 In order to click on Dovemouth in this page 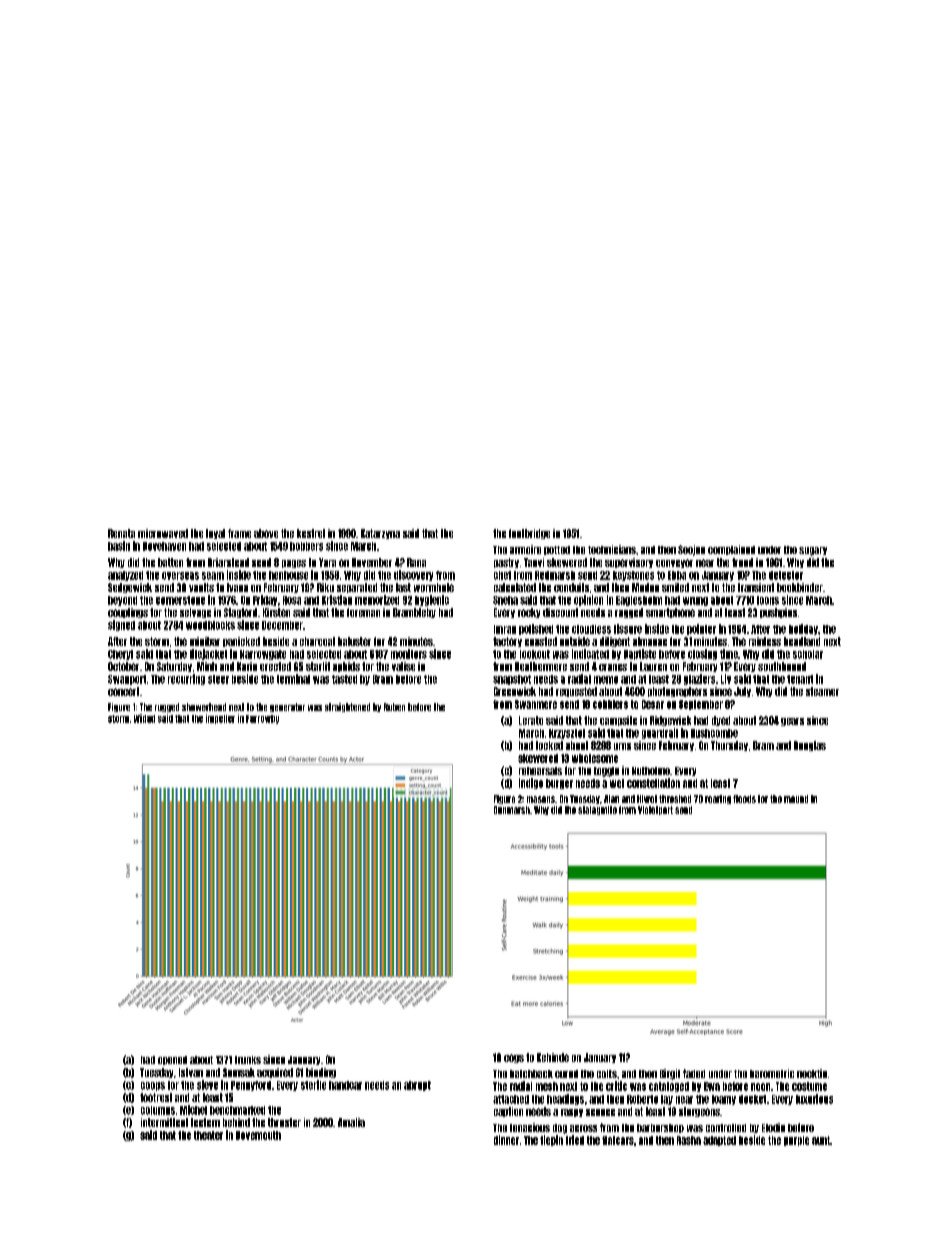, I will do `click(258, 1135)`.
